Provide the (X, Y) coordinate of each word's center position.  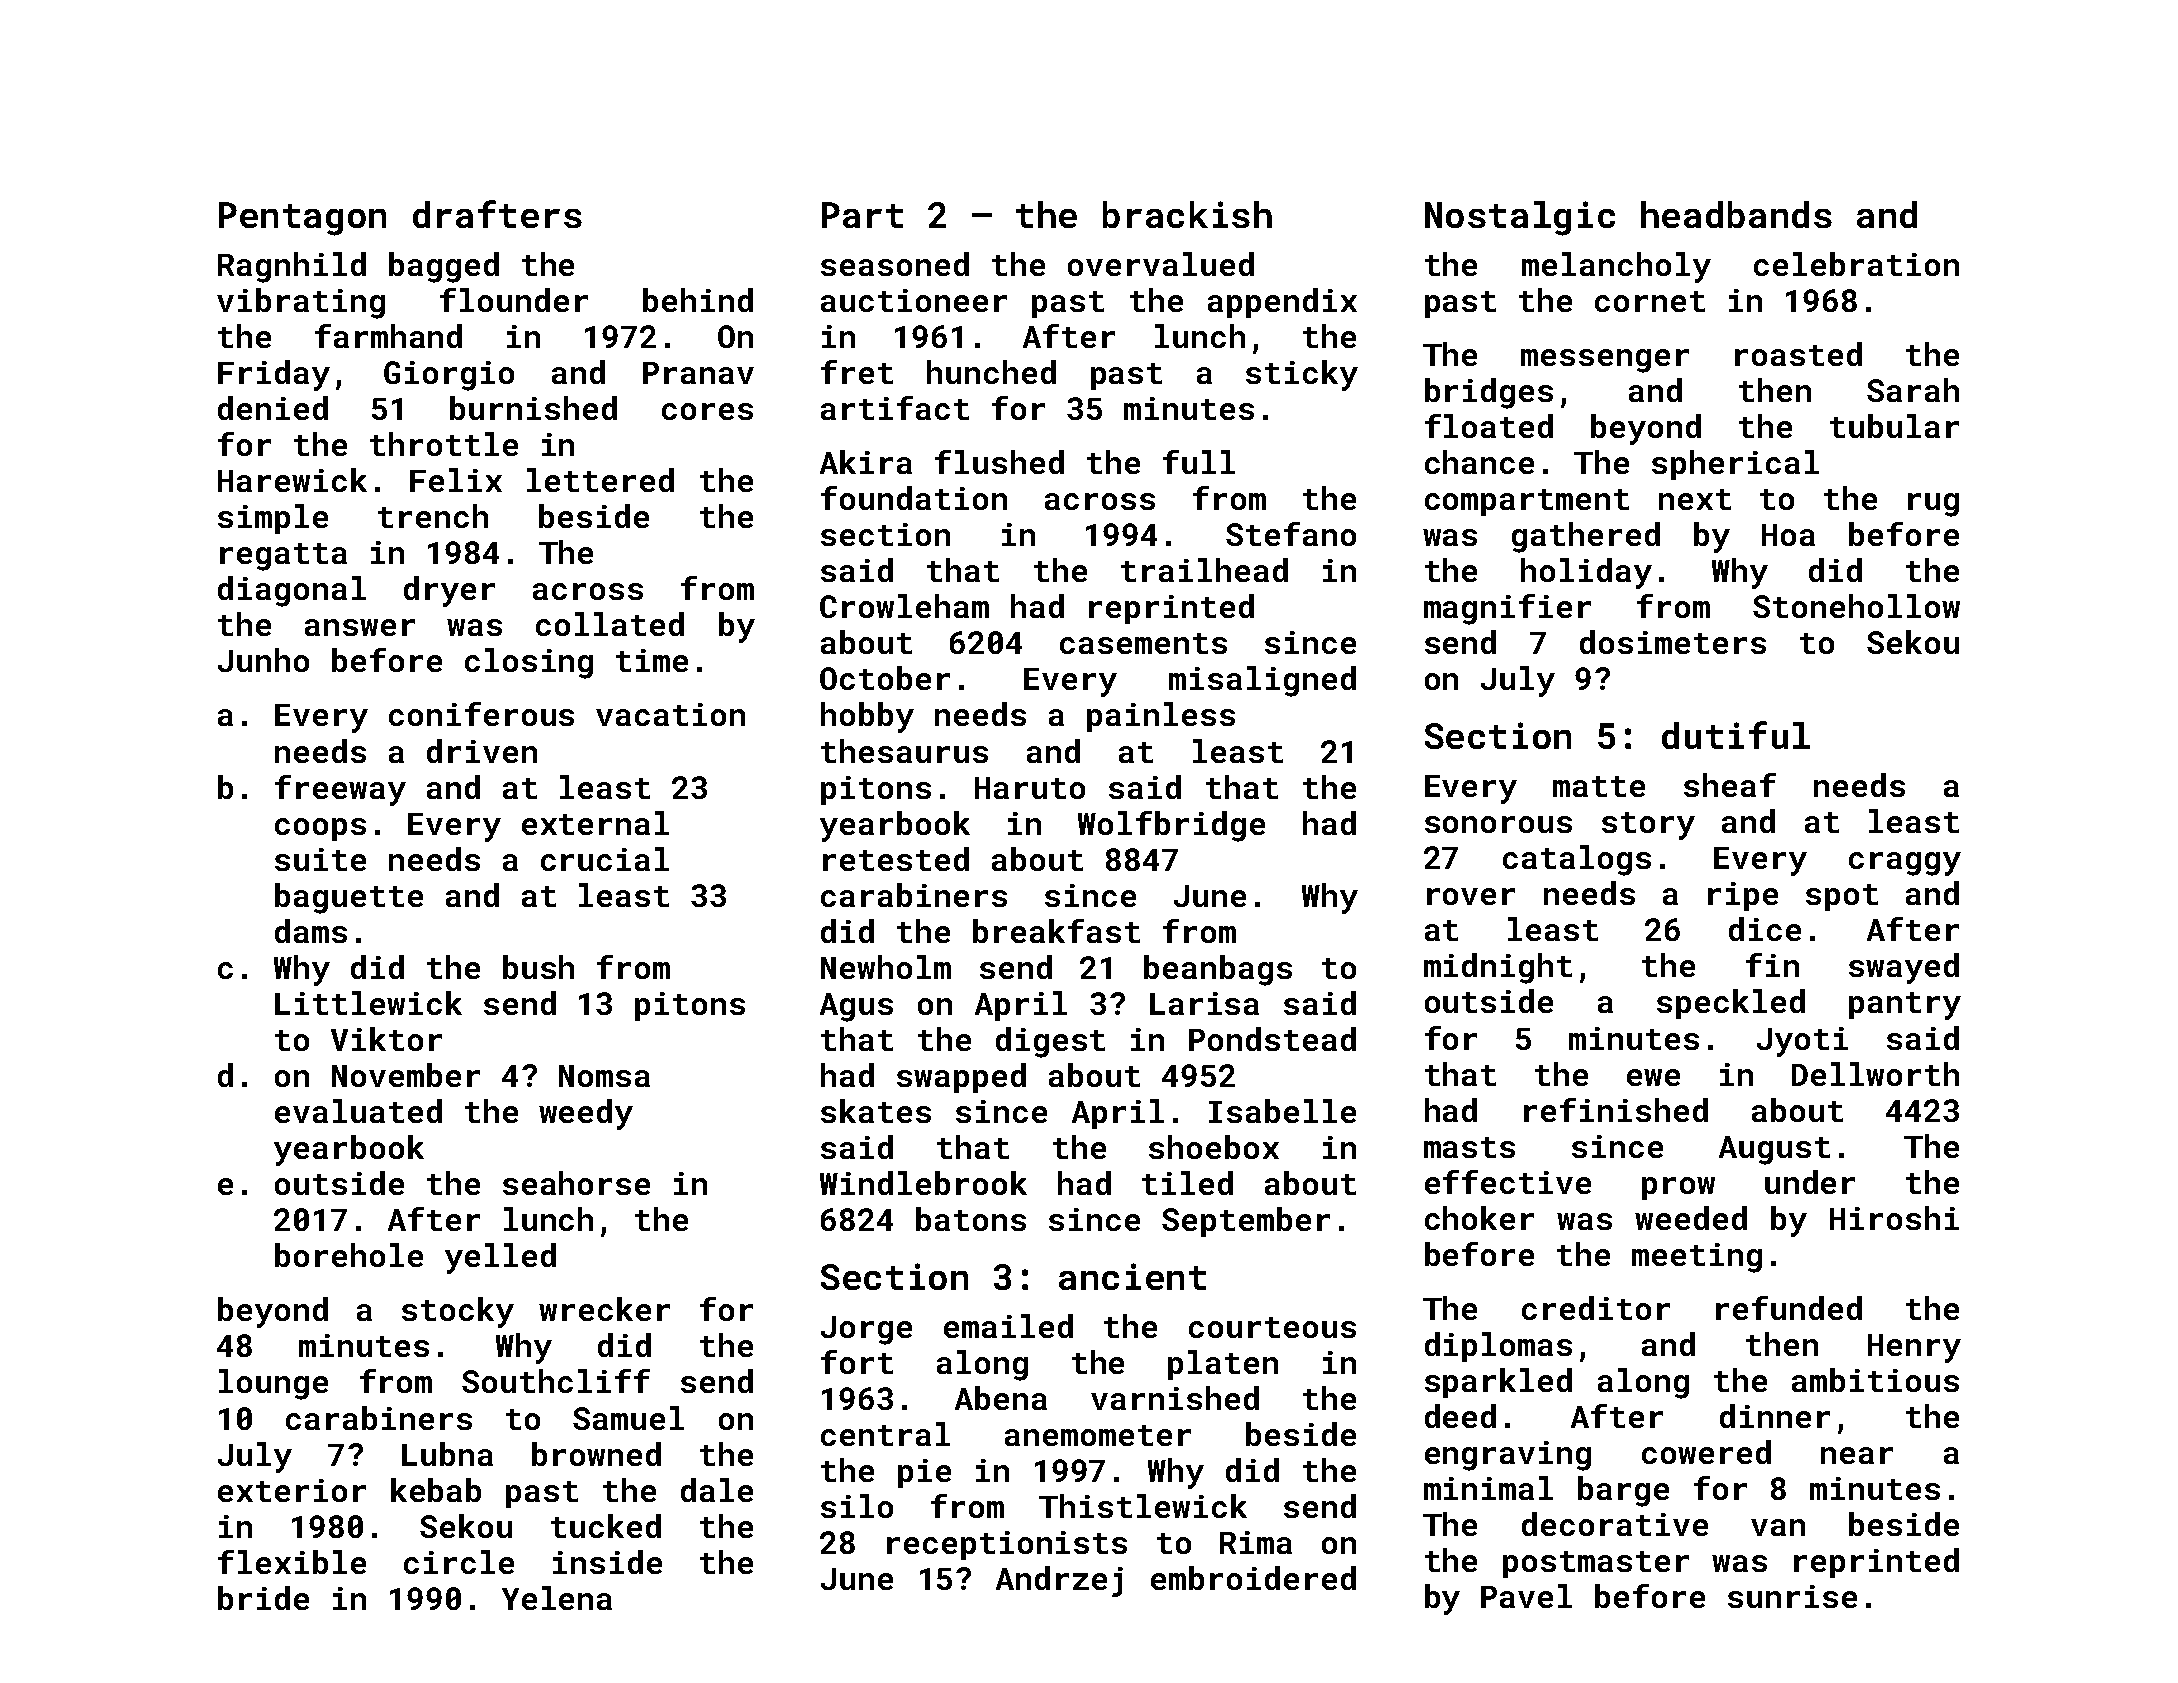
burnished (533, 408)
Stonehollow (1856, 606)
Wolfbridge (1171, 826)
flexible (292, 1562)
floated (1489, 426)
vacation (670, 714)
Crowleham (904, 606)
